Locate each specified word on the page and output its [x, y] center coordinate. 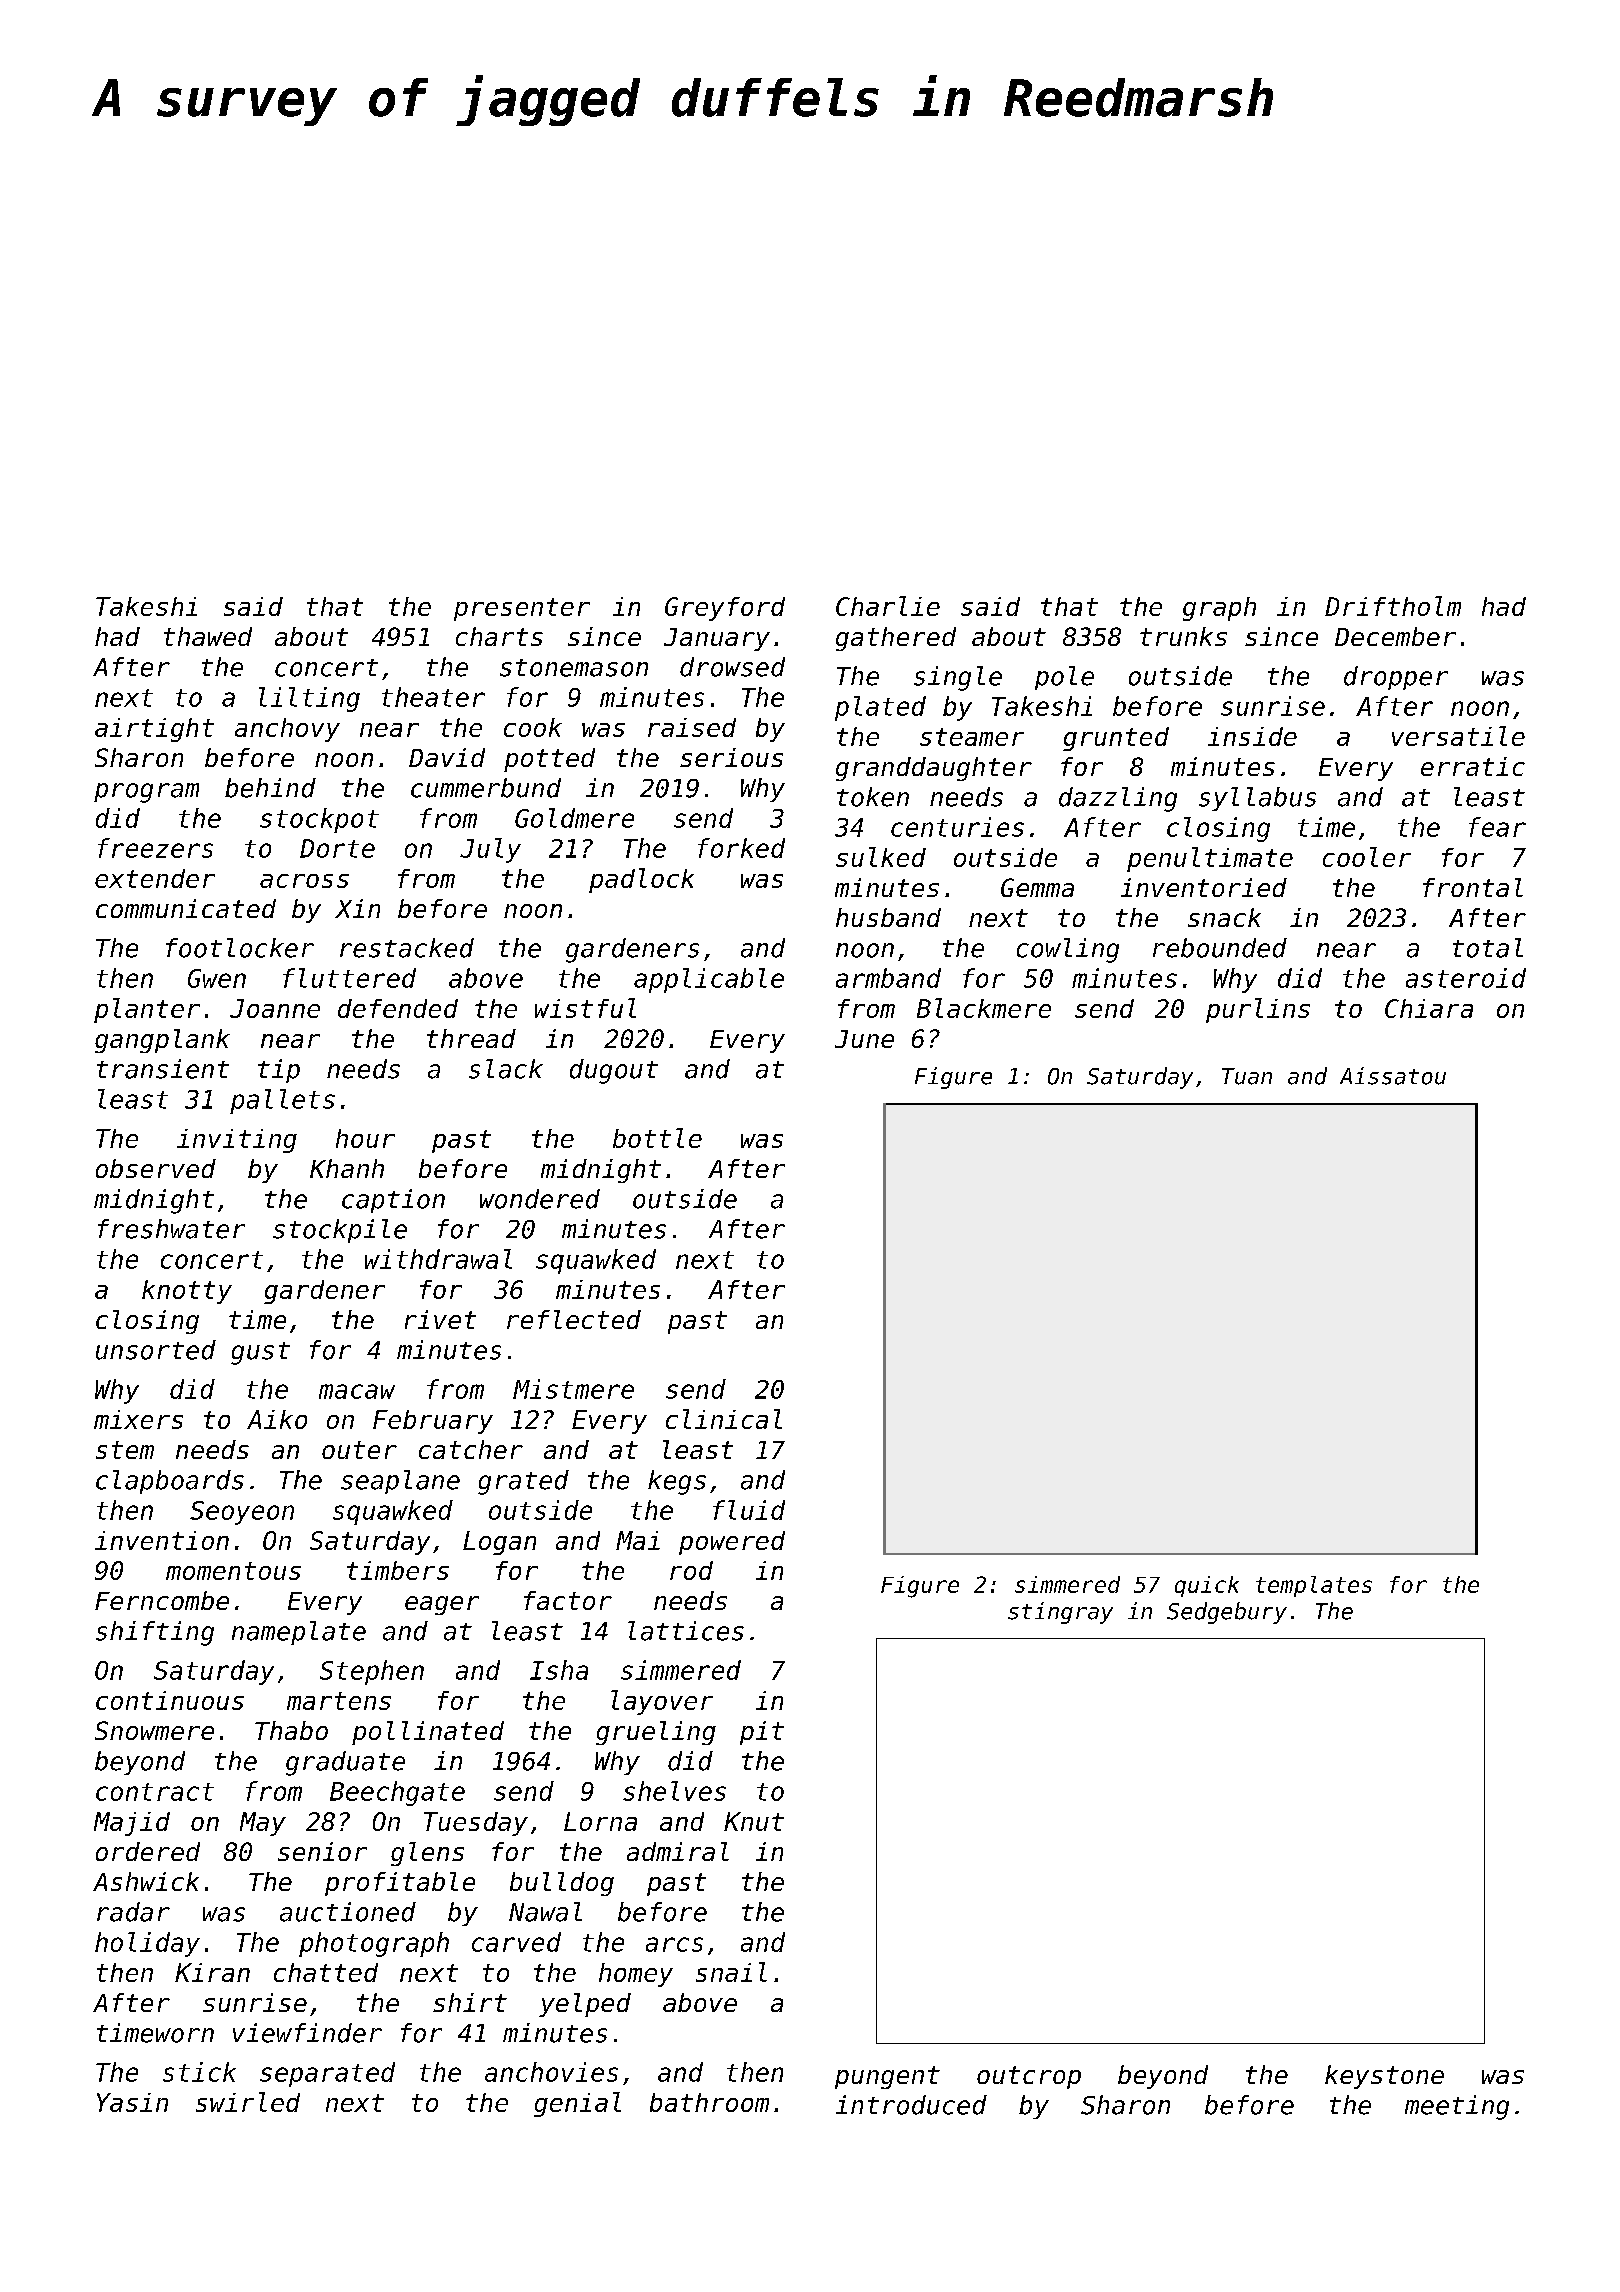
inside [1252, 736]
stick [199, 2072]
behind [270, 788]
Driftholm [1393, 606]
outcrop [1029, 2077]
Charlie [888, 606]
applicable [709, 980]
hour [365, 1138]
